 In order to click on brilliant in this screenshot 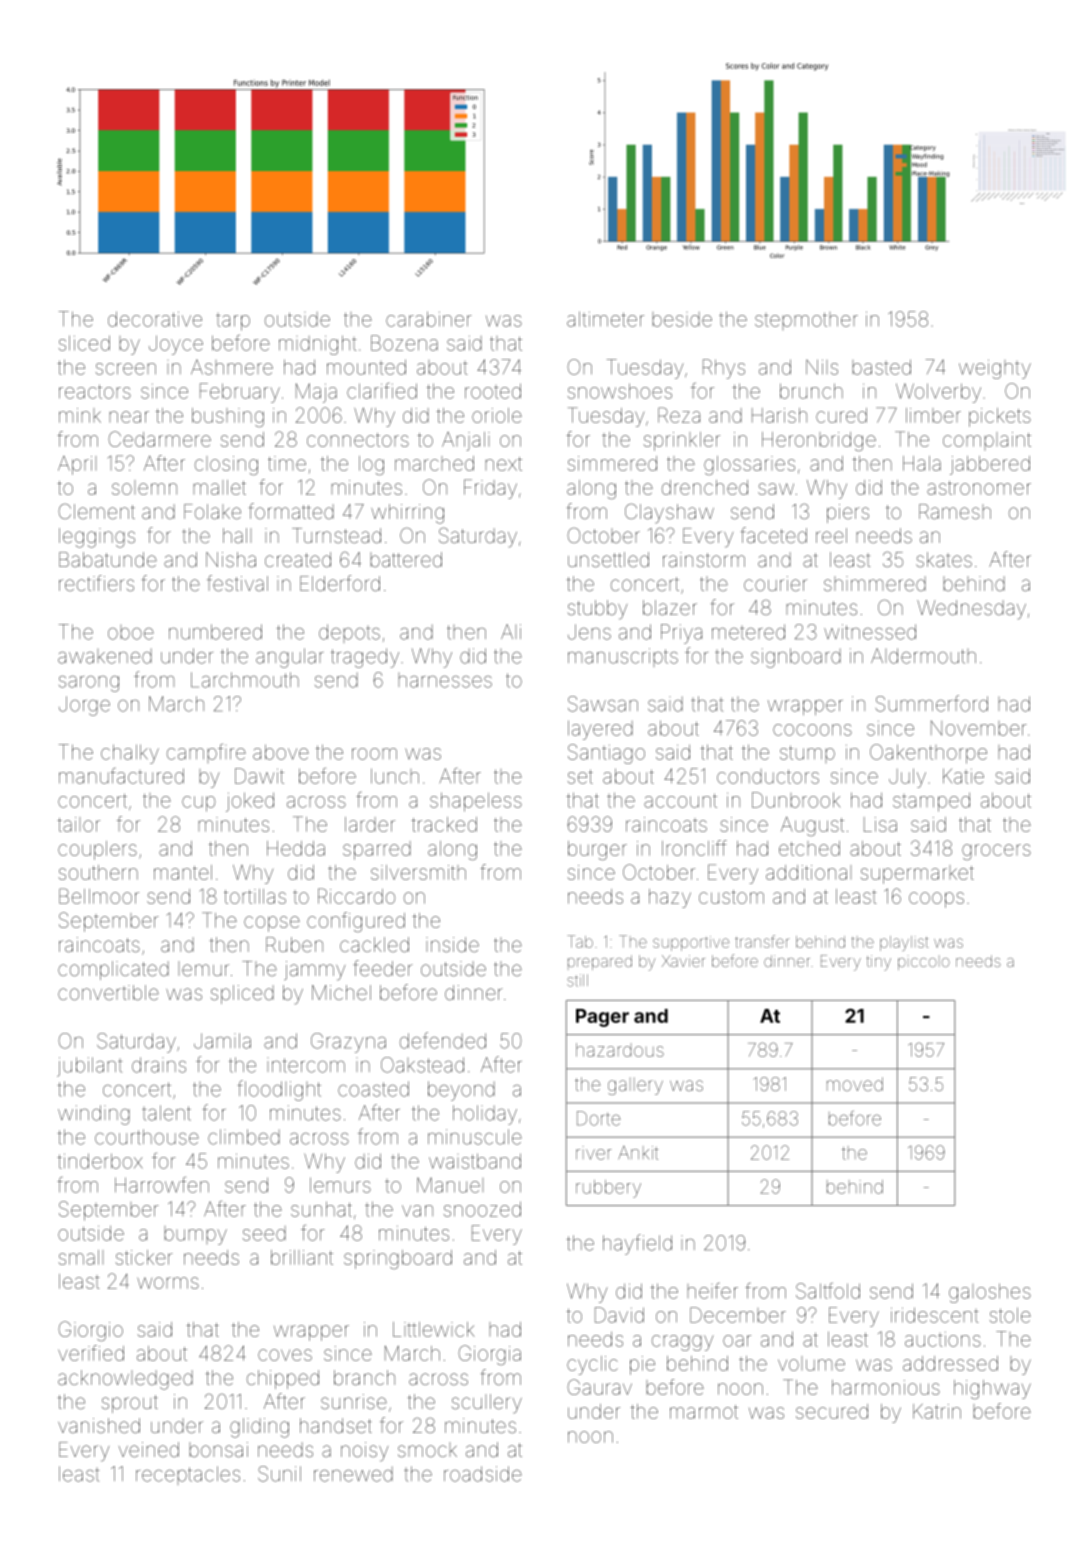, I will do `click(302, 1257)`.
